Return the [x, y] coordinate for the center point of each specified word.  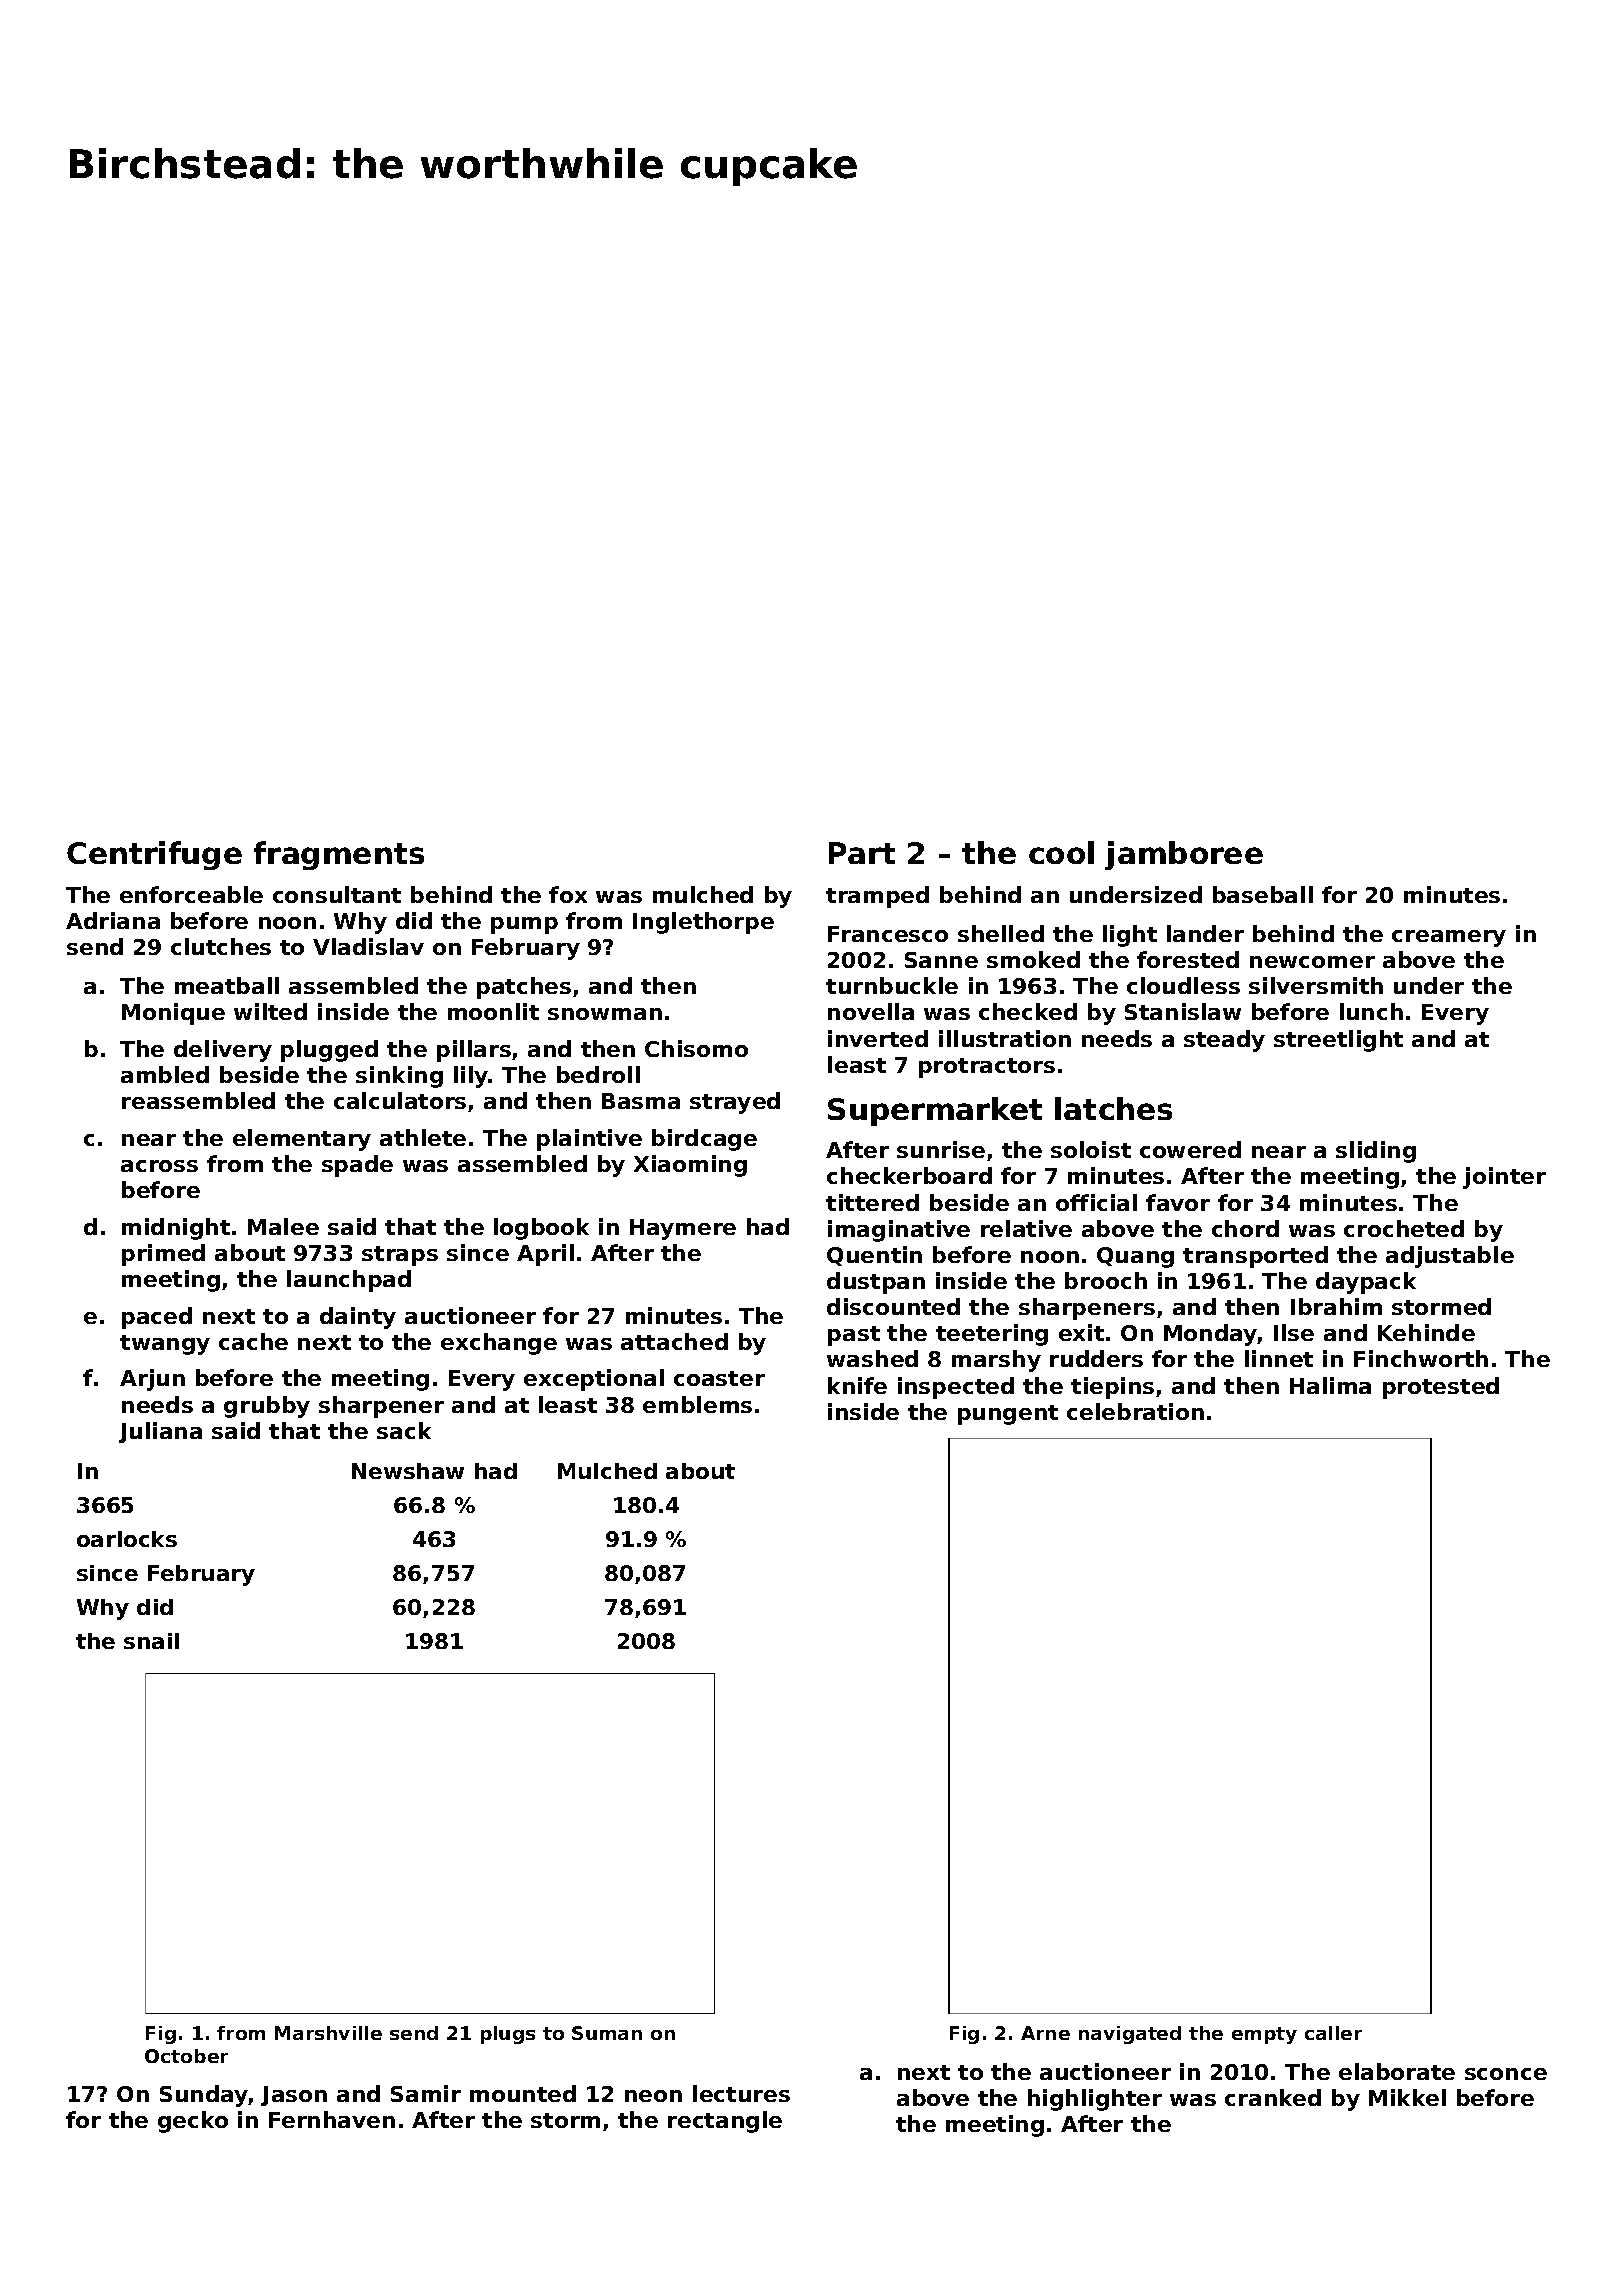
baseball [1263, 894]
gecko [193, 2122]
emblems [697, 1404]
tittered [872, 1202]
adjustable [1450, 1257]
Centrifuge [154, 855]
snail [151, 1641]
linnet [1279, 1358]
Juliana [160, 1432]
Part [862, 853]
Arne [1045, 2033]
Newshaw [408, 1471]
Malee [283, 1226]
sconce [1506, 2074]
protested [1441, 1388]
